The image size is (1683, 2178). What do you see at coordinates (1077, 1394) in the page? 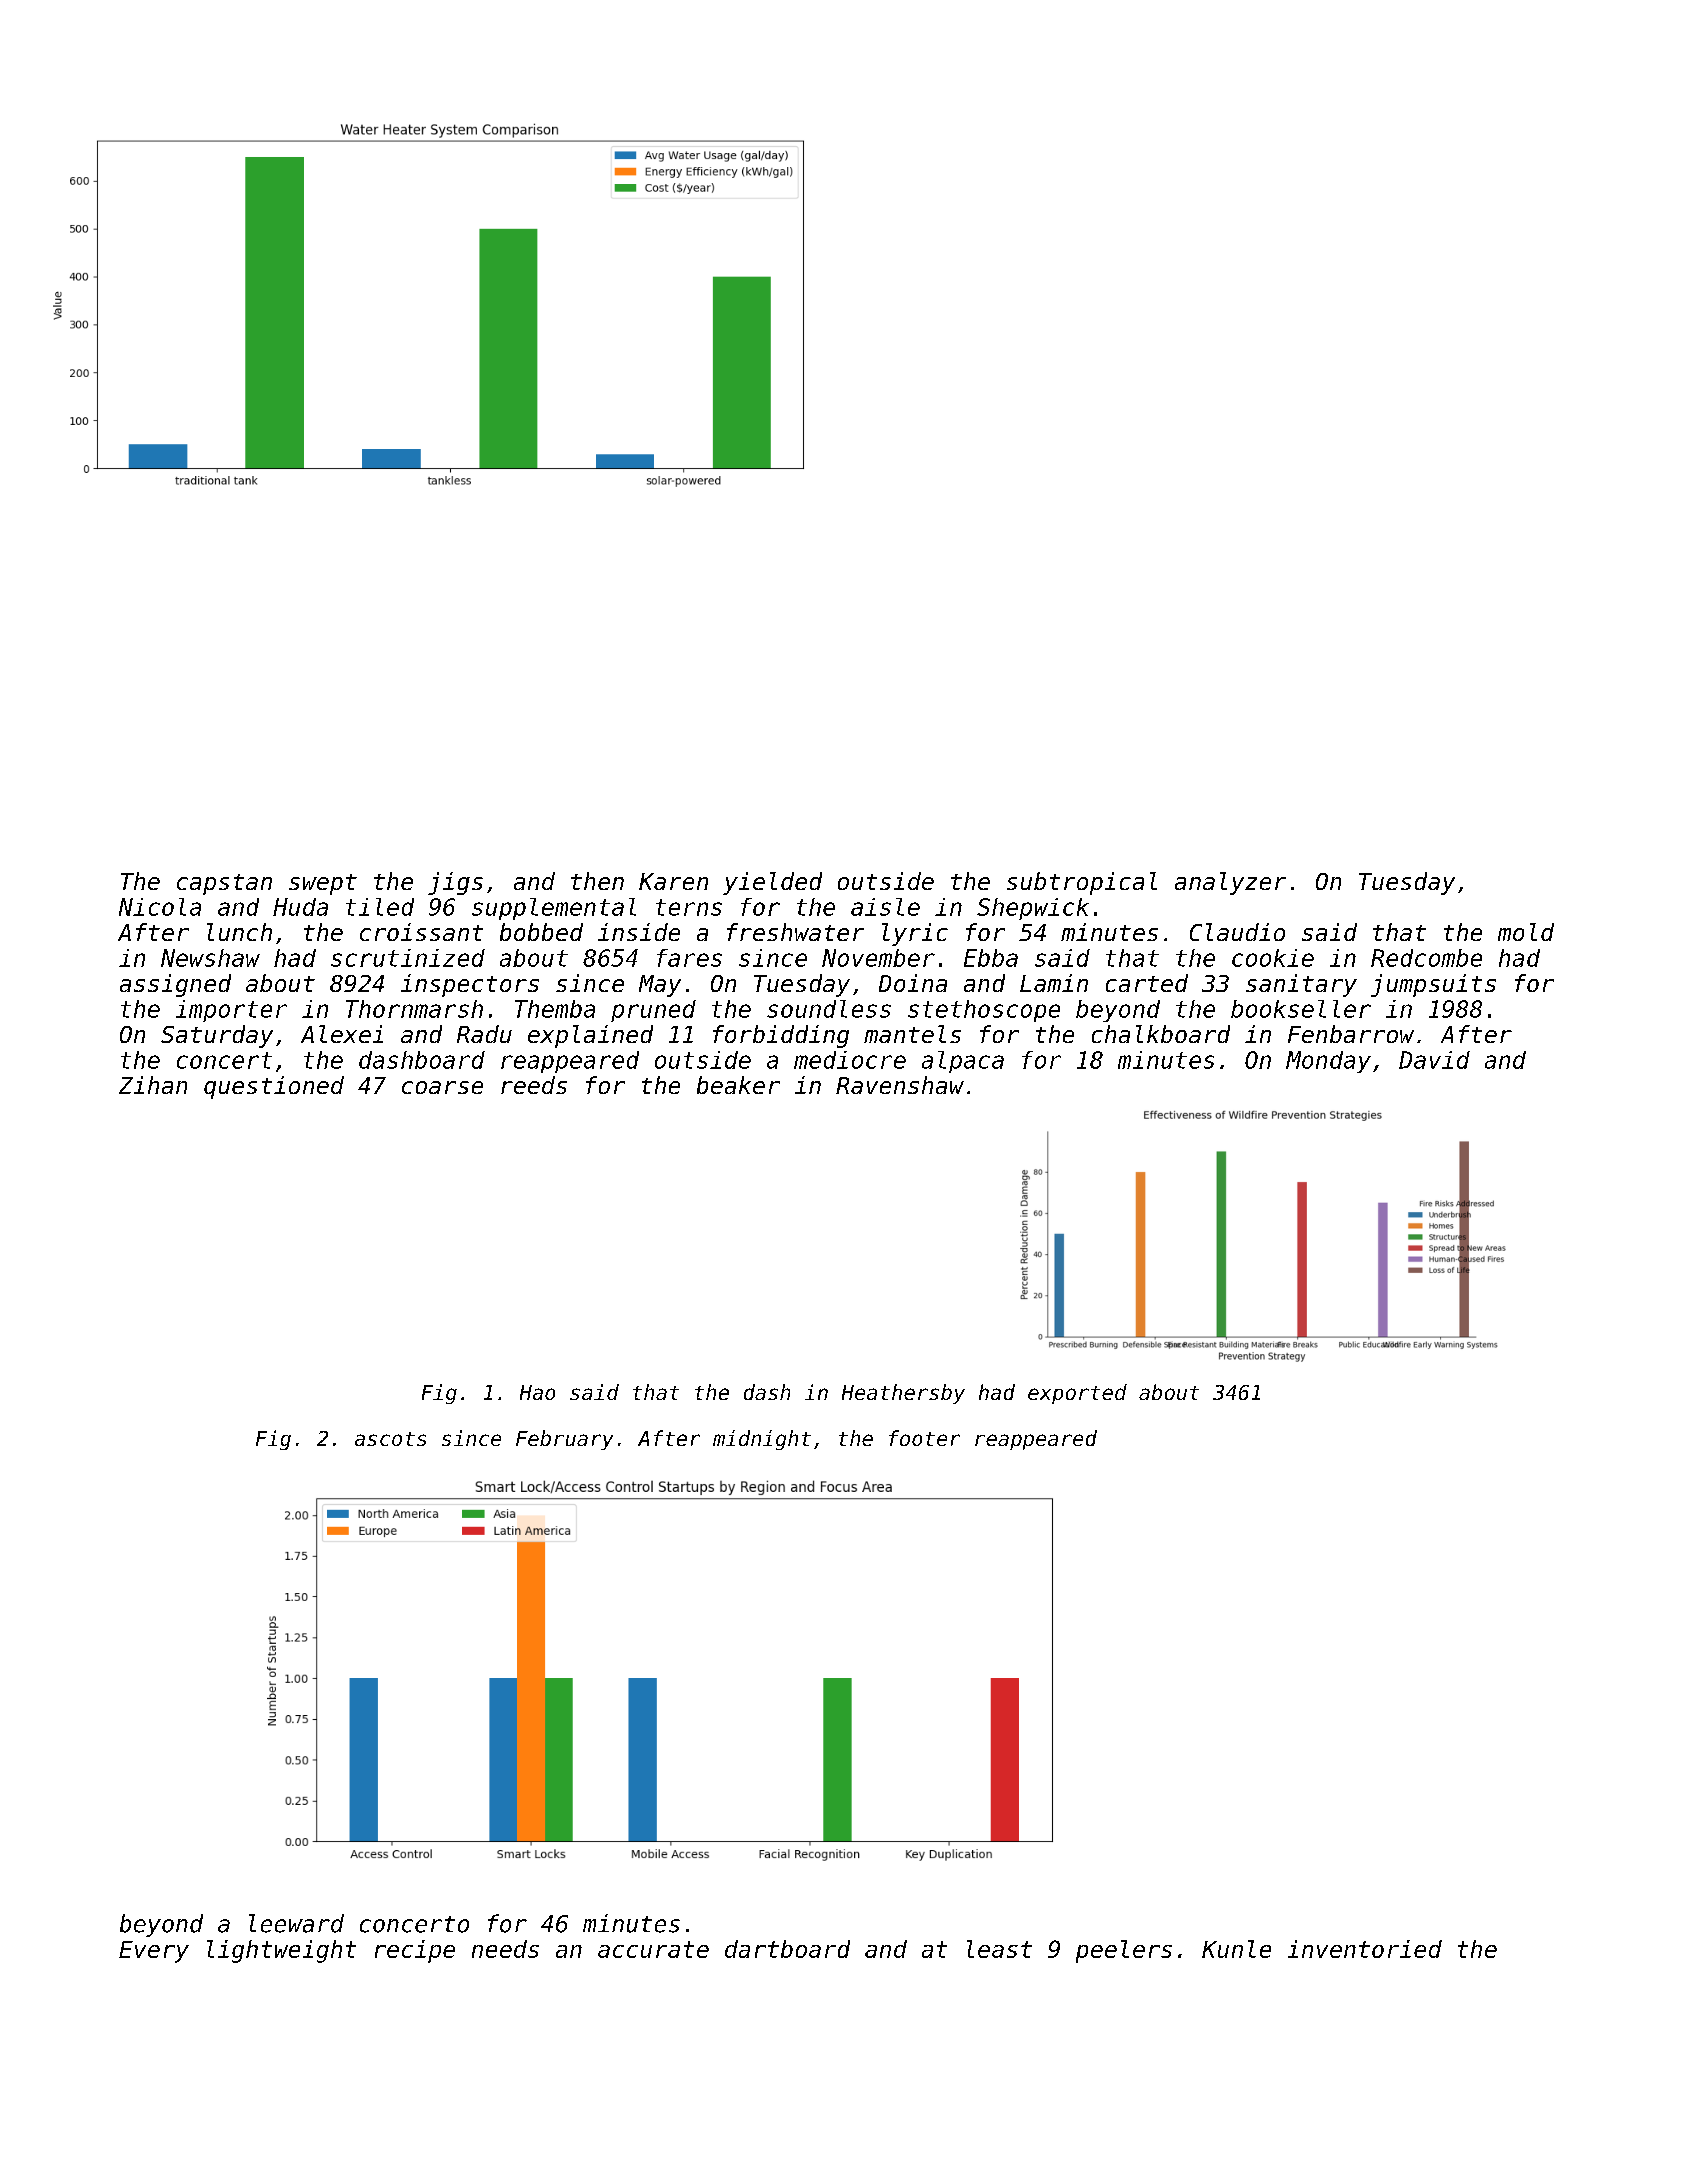
I see `exported` at bounding box center [1077, 1394].
